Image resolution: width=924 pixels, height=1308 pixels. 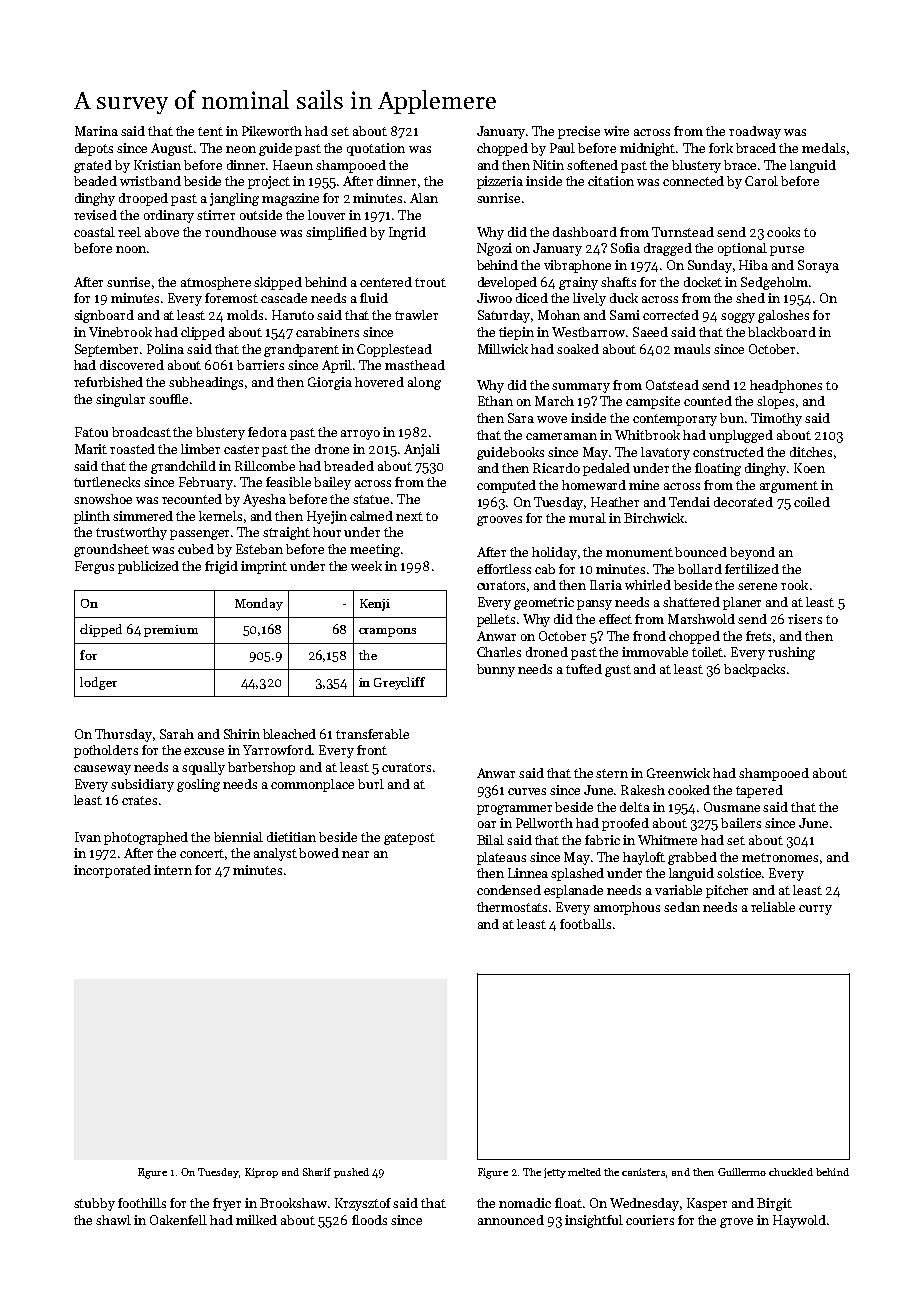 I want to click on connected, so click(x=693, y=181).
